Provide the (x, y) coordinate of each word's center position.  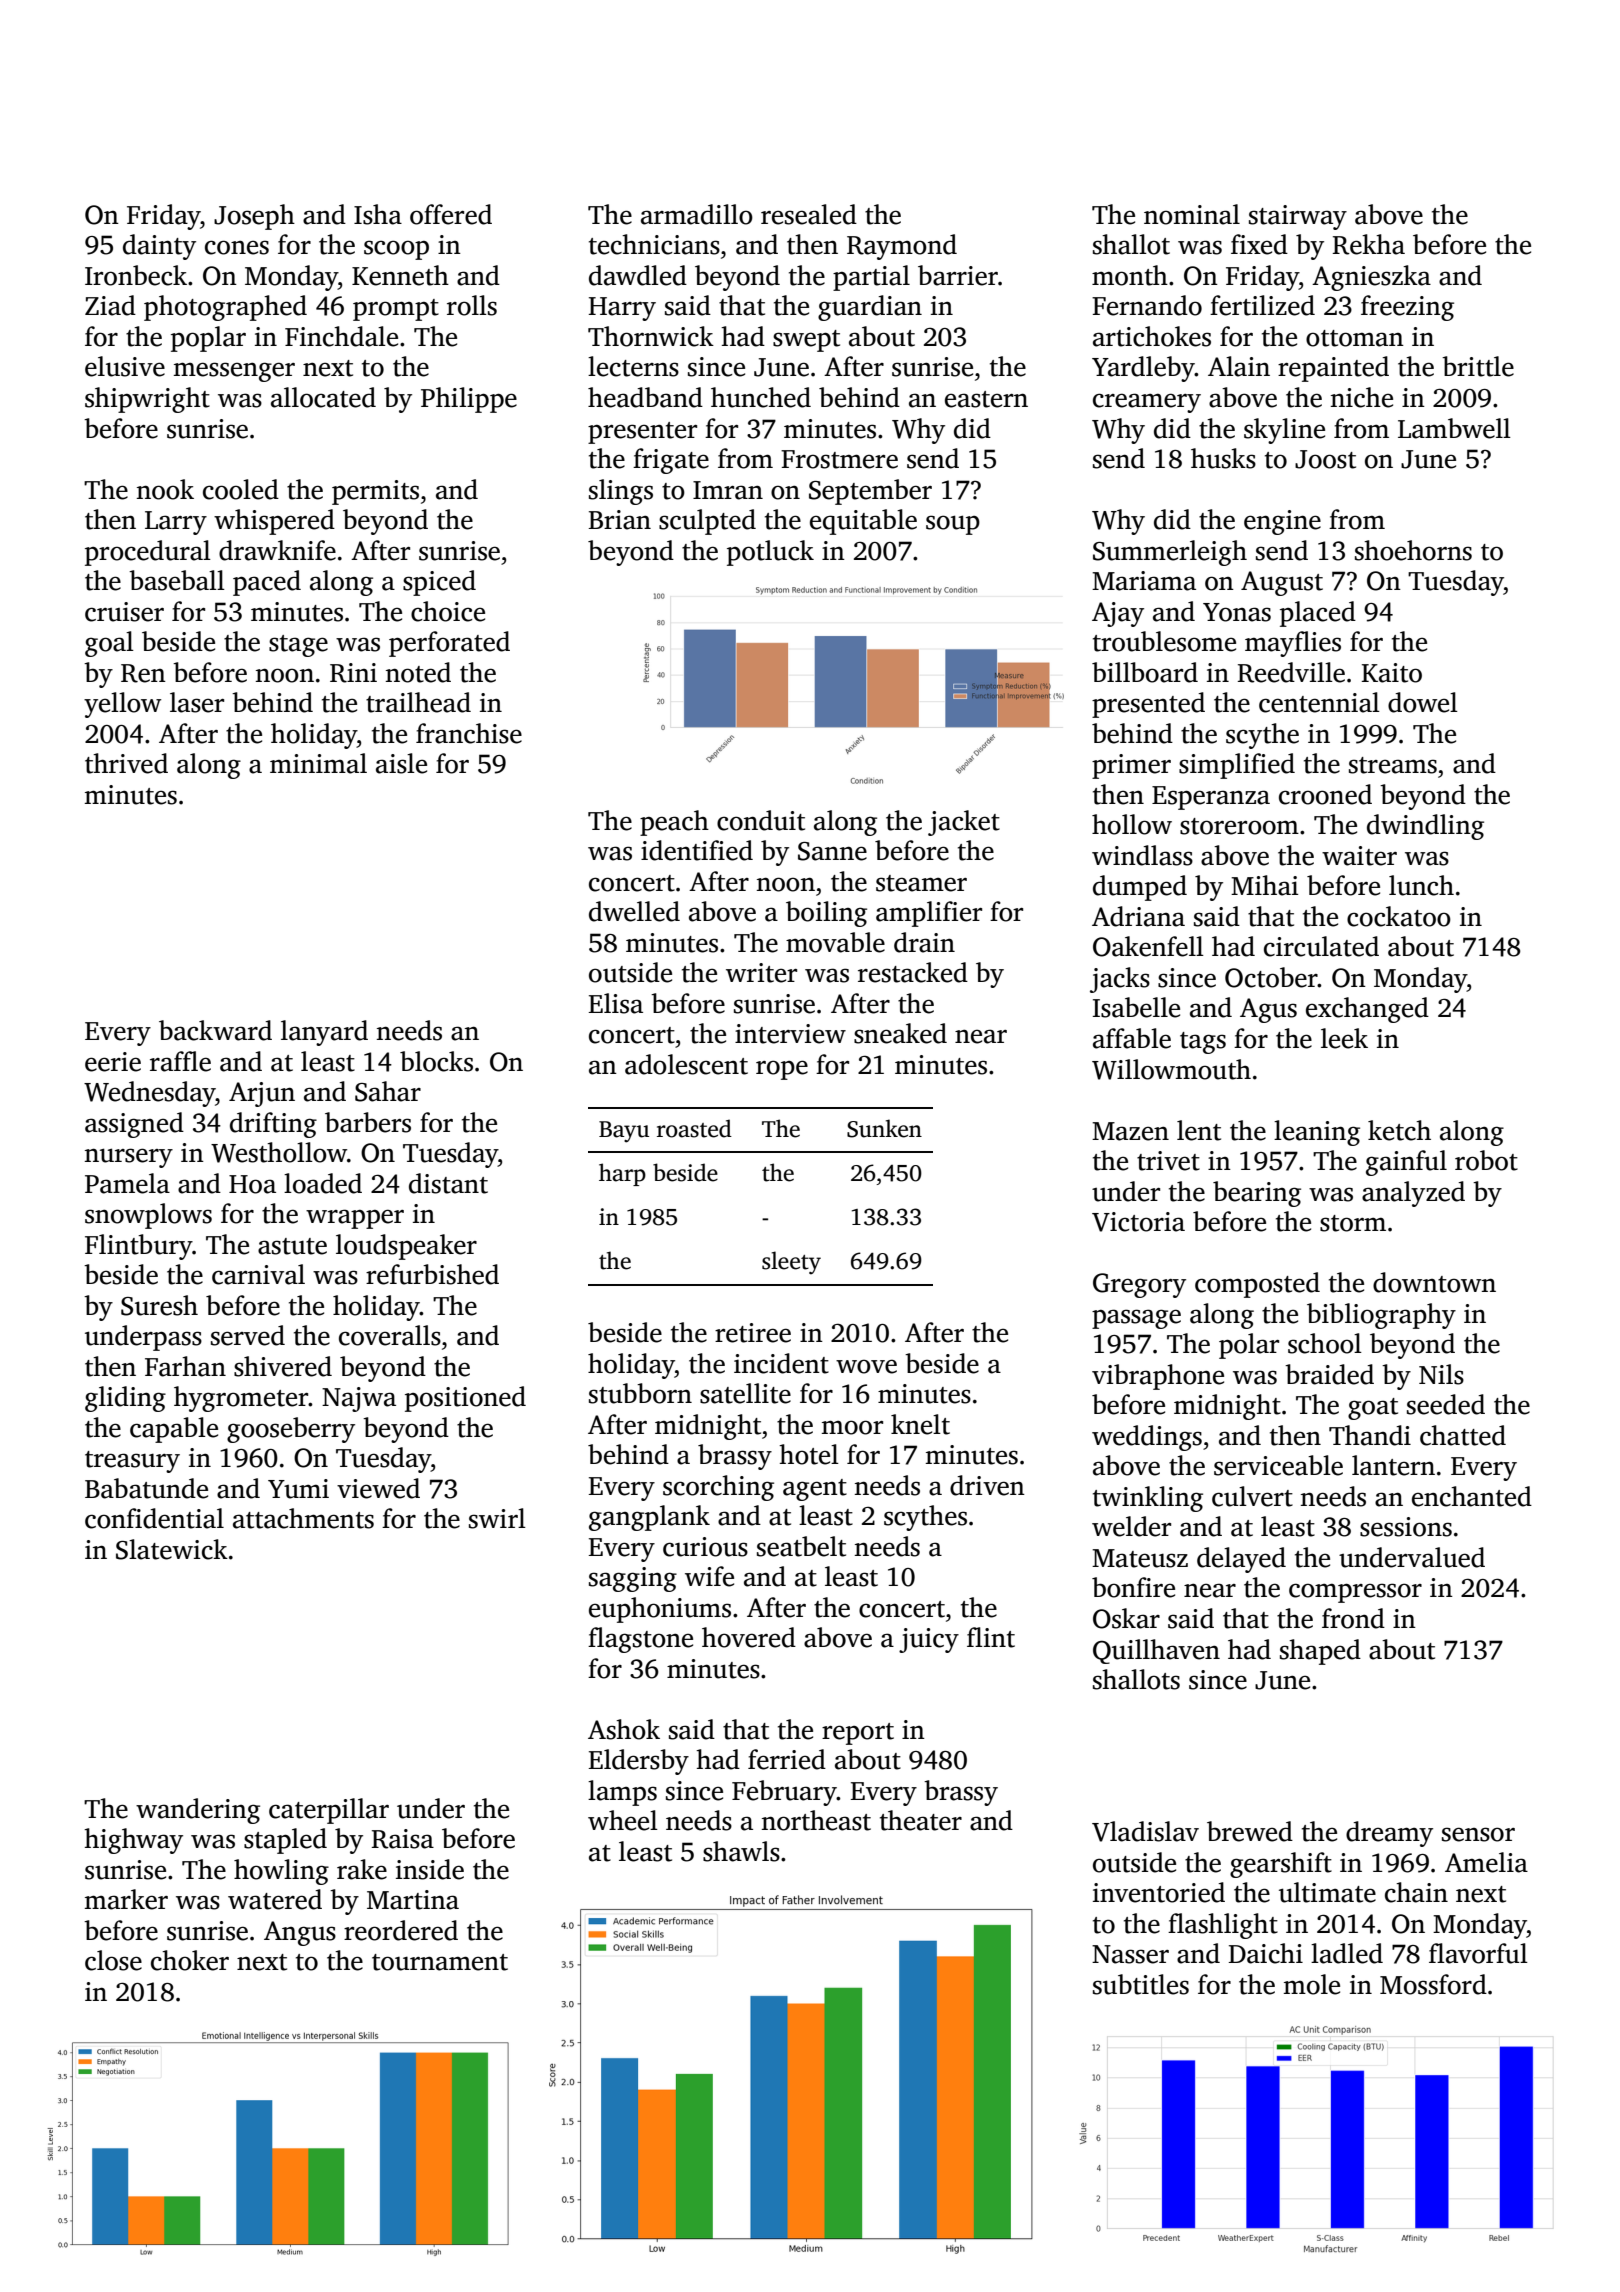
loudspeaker (406, 1247)
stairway (1298, 217)
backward (215, 1030)
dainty (159, 247)
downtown (1434, 1282)
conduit (761, 820)
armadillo (697, 214)
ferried (787, 1759)
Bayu (624, 1132)
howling (281, 1872)
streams (1393, 765)
